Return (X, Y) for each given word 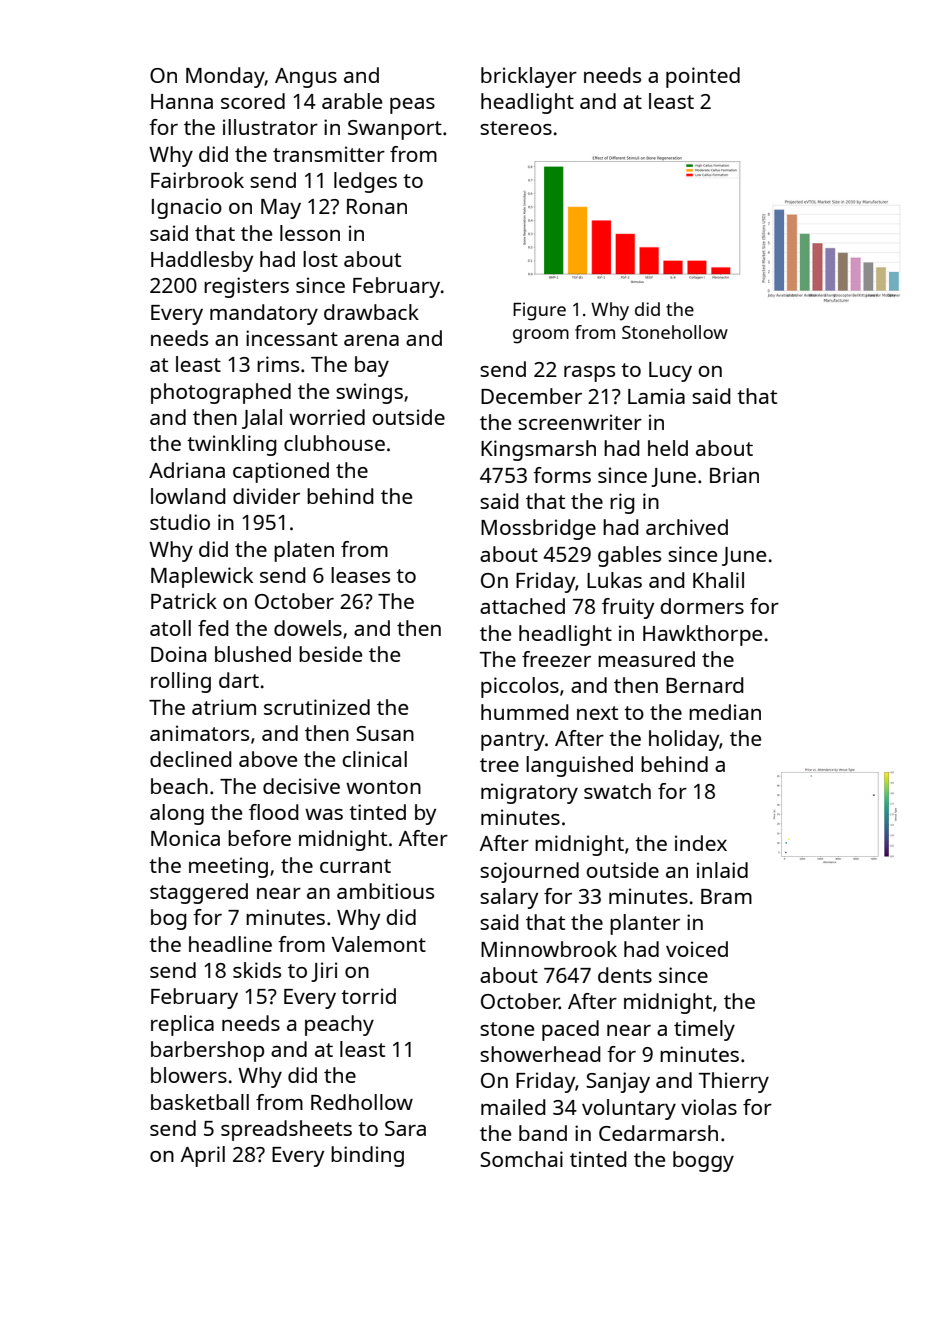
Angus (306, 78)
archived (687, 527)
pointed (703, 77)
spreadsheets (286, 1130)
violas (709, 1107)
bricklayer (529, 77)
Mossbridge (538, 529)
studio (180, 522)
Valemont (379, 944)
